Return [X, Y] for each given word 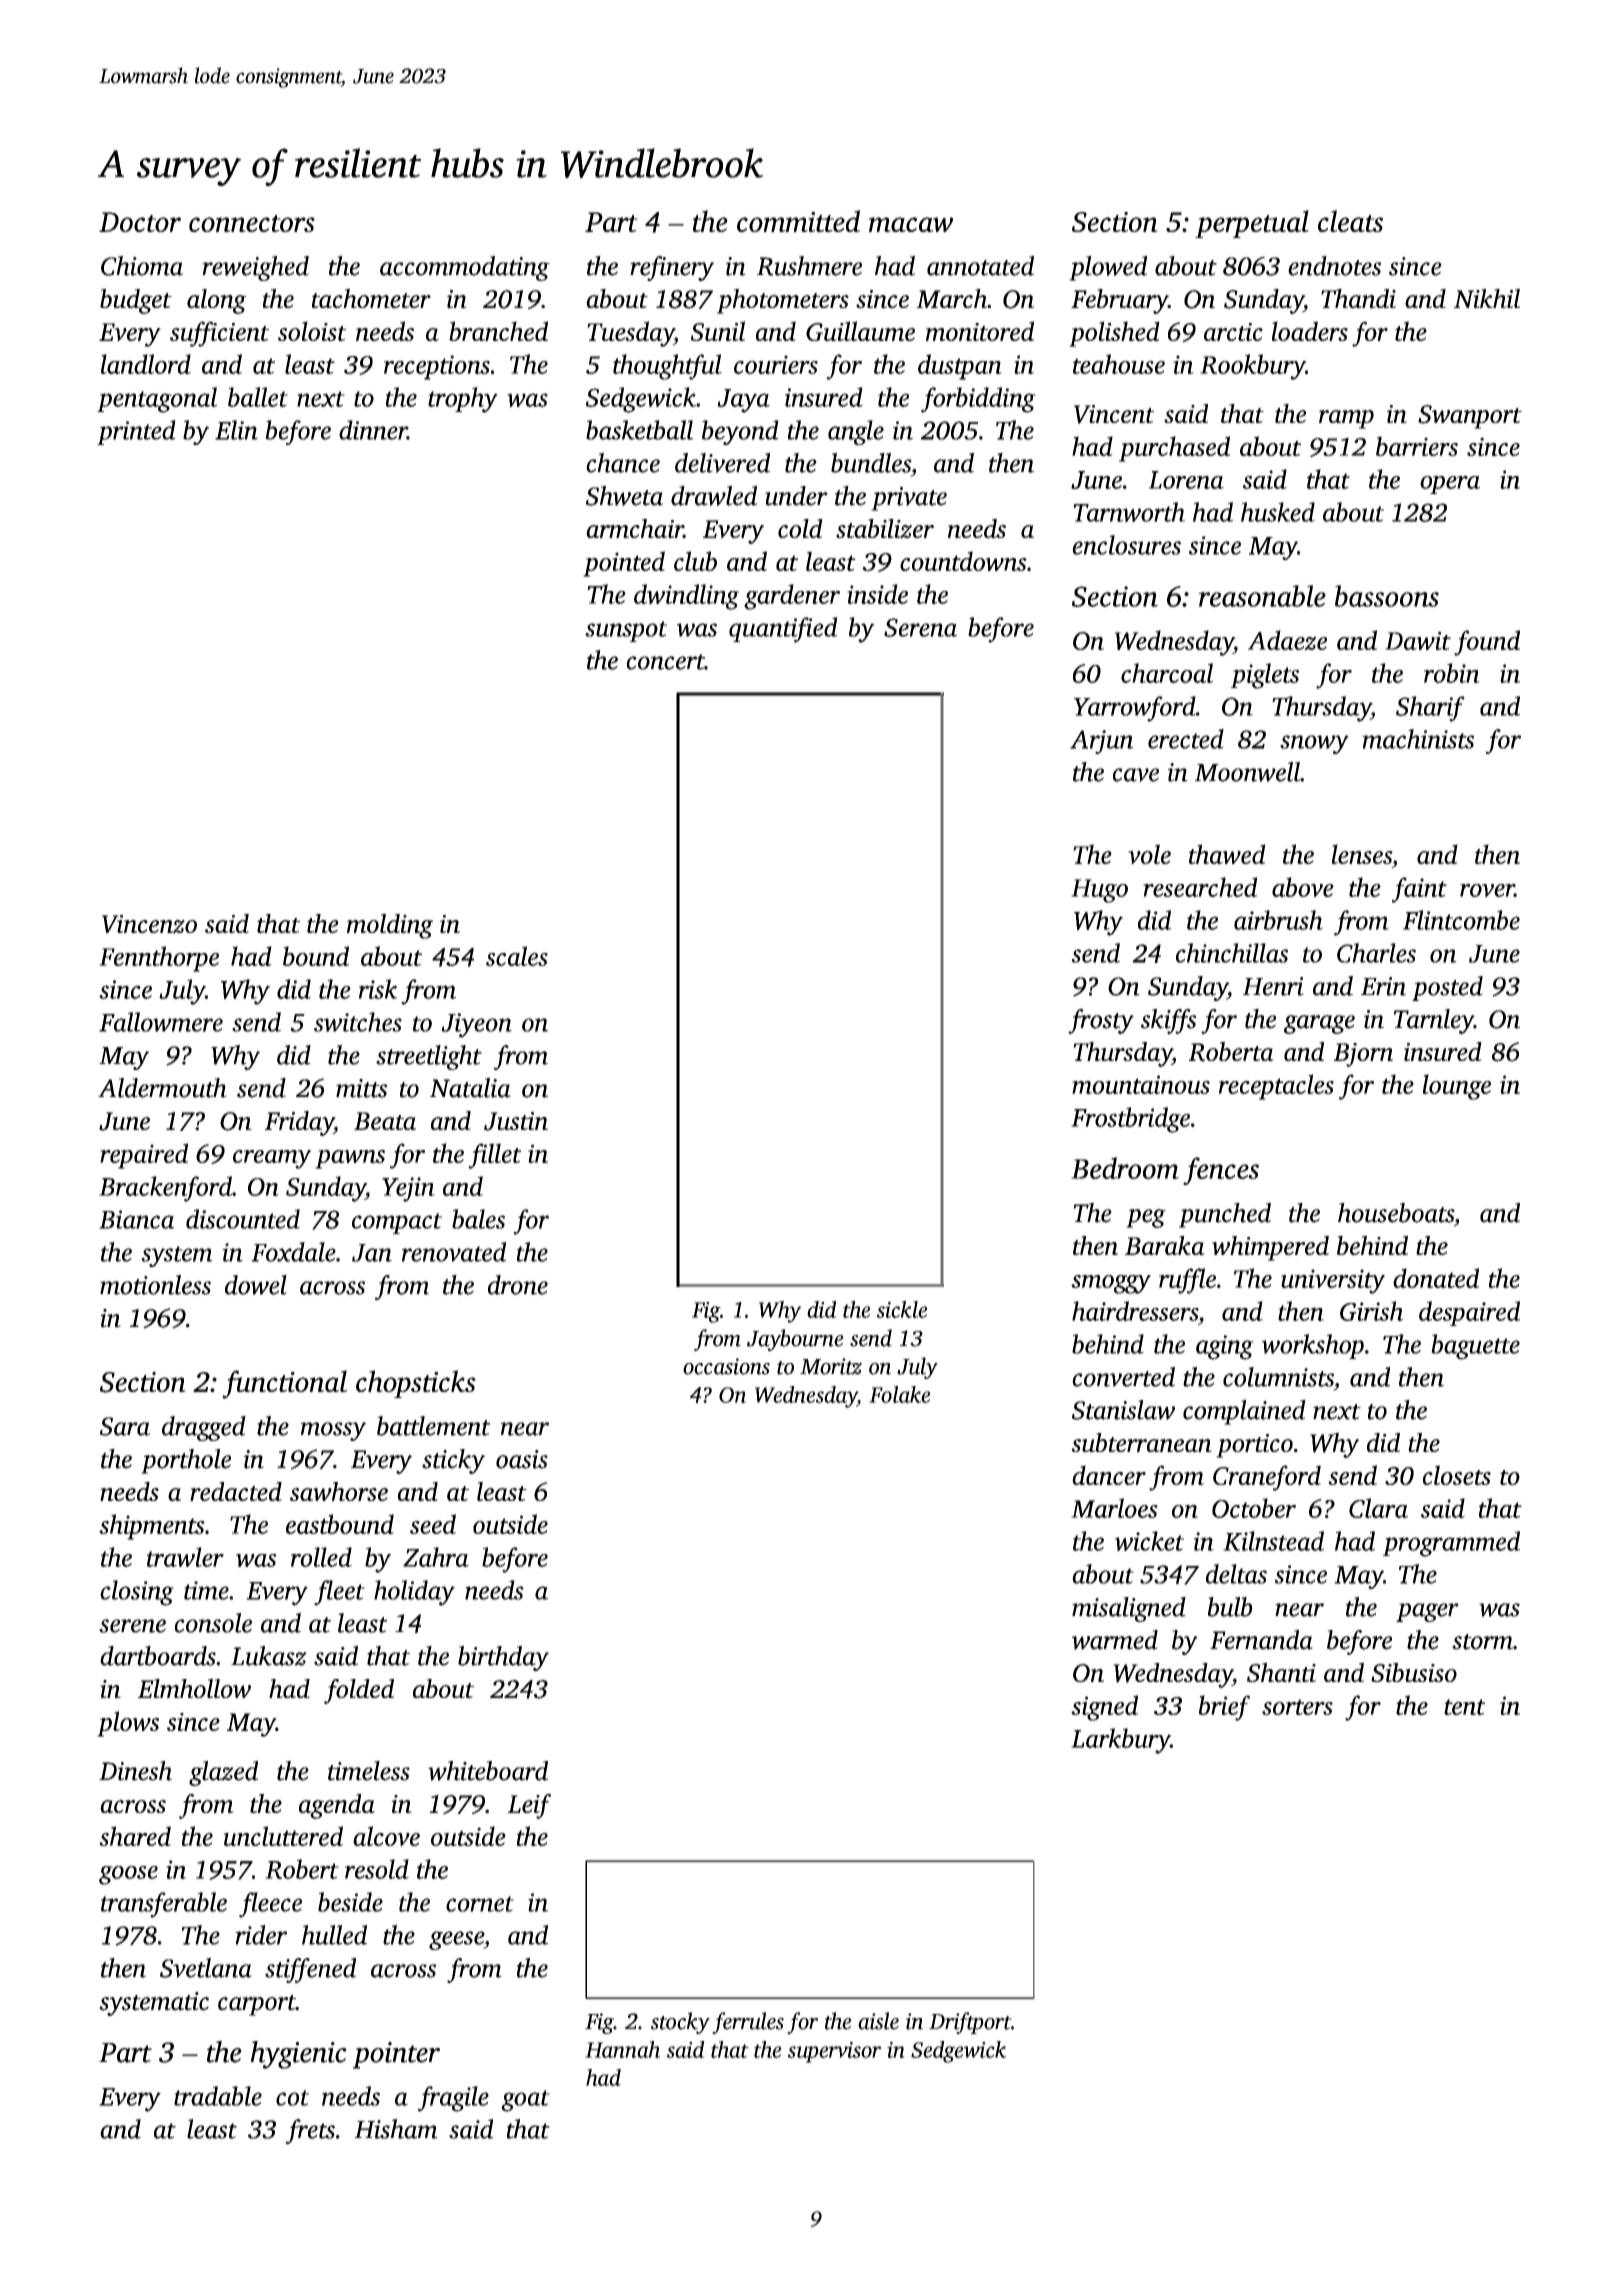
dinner [373, 430]
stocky [680, 2023]
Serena [920, 627]
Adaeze [1287, 640]
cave [1136, 775]
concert [665, 662]
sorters [1297, 1707]
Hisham [396, 2129]
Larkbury [1120, 1741]
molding [390, 926]
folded [359, 1691]
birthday [503, 1658]
